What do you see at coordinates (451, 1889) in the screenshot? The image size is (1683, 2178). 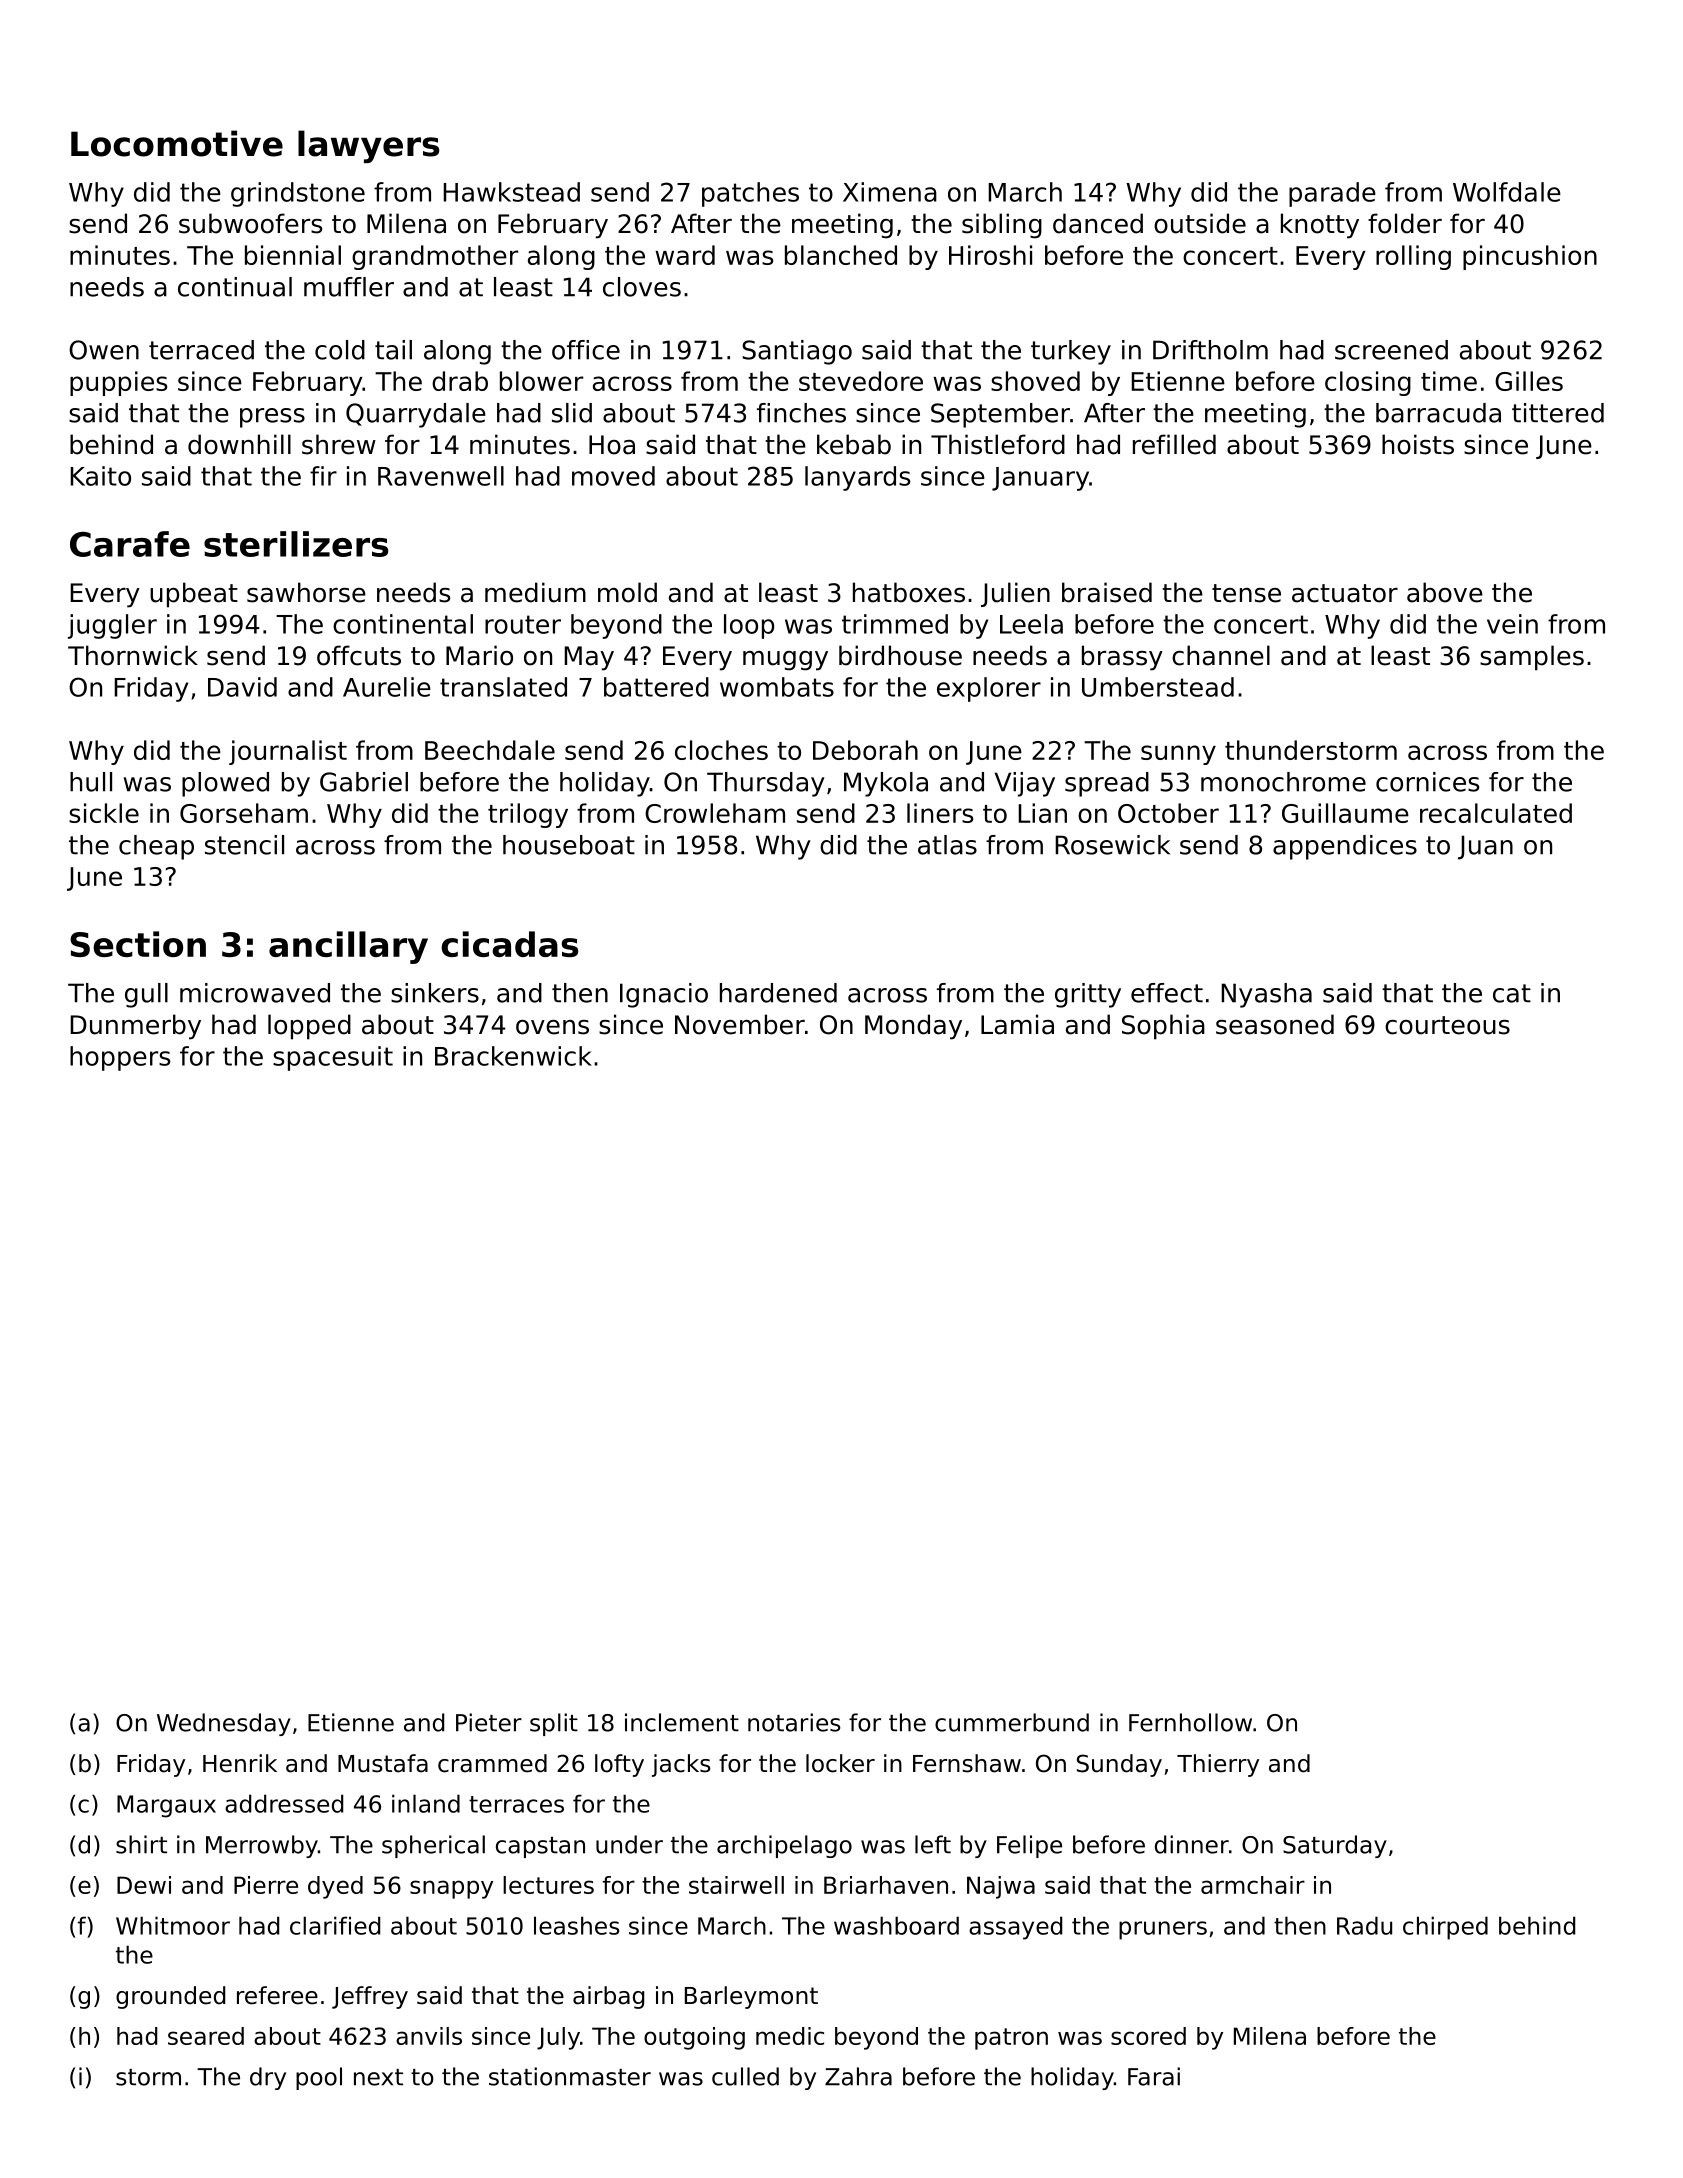 I see `snappy` at bounding box center [451, 1889].
